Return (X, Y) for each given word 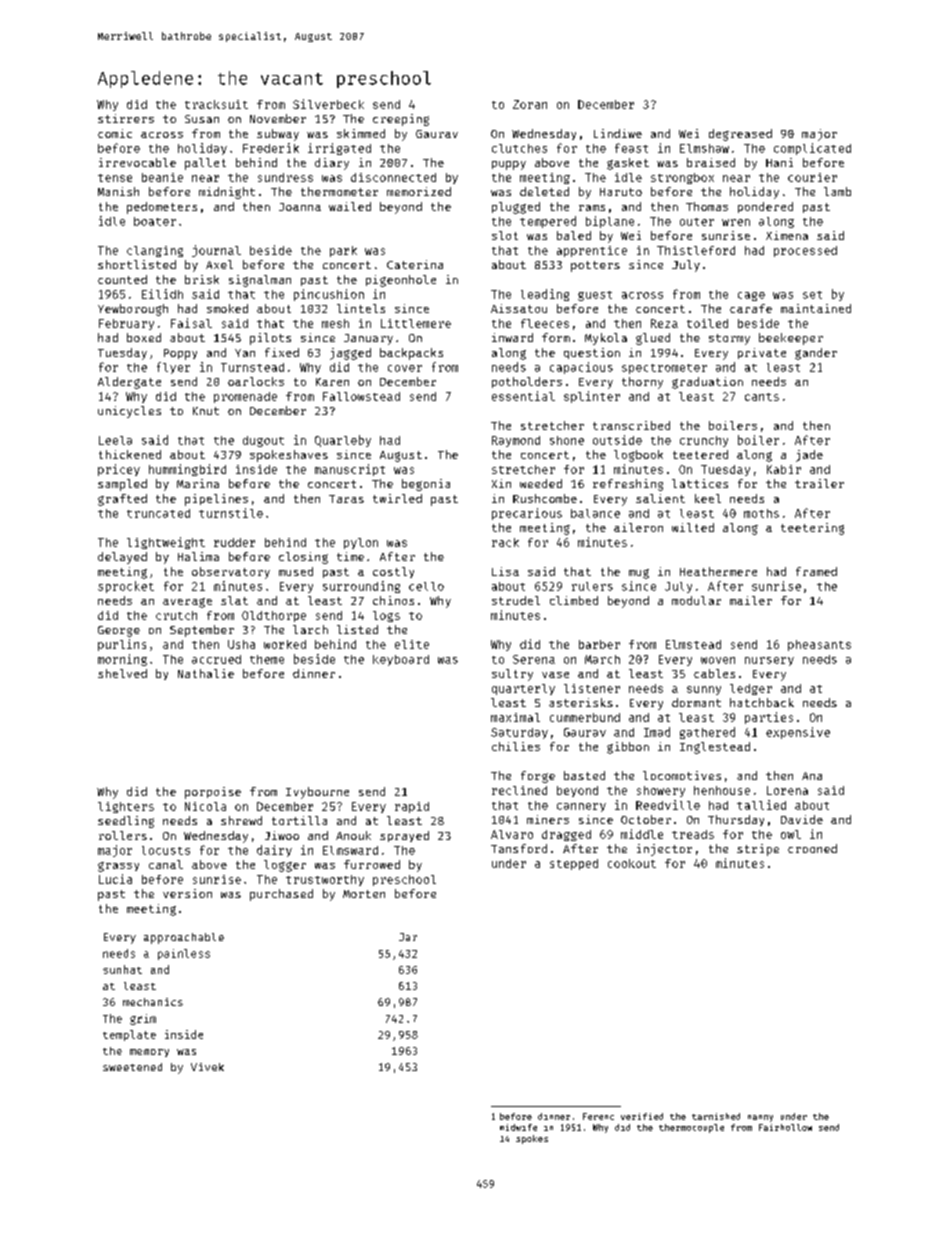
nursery (769, 661)
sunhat (122, 969)
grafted (122, 500)
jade (809, 456)
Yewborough (133, 310)
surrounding (361, 587)
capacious (581, 368)
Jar (408, 937)
